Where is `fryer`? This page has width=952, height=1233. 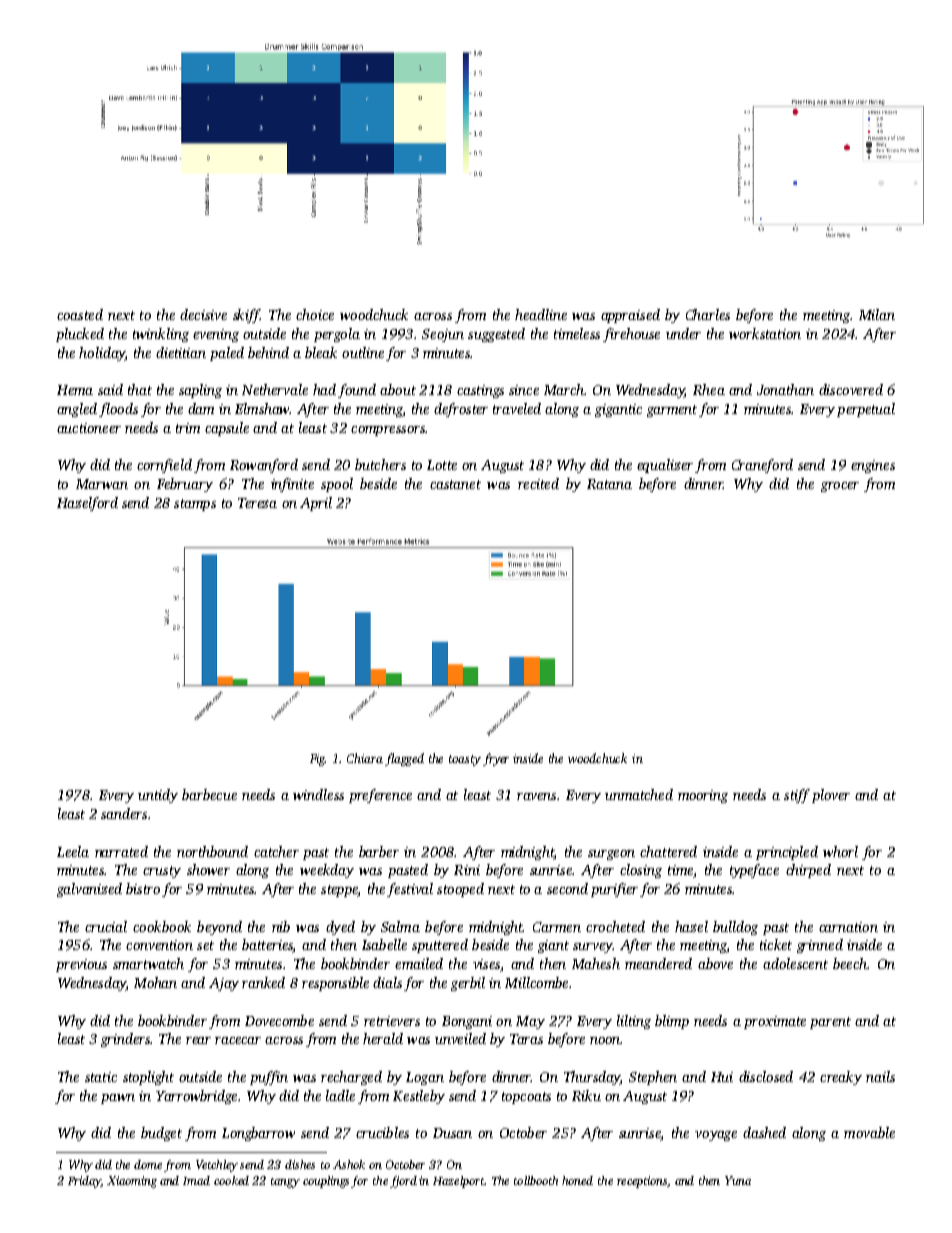
fryer is located at coordinates (496, 759).
